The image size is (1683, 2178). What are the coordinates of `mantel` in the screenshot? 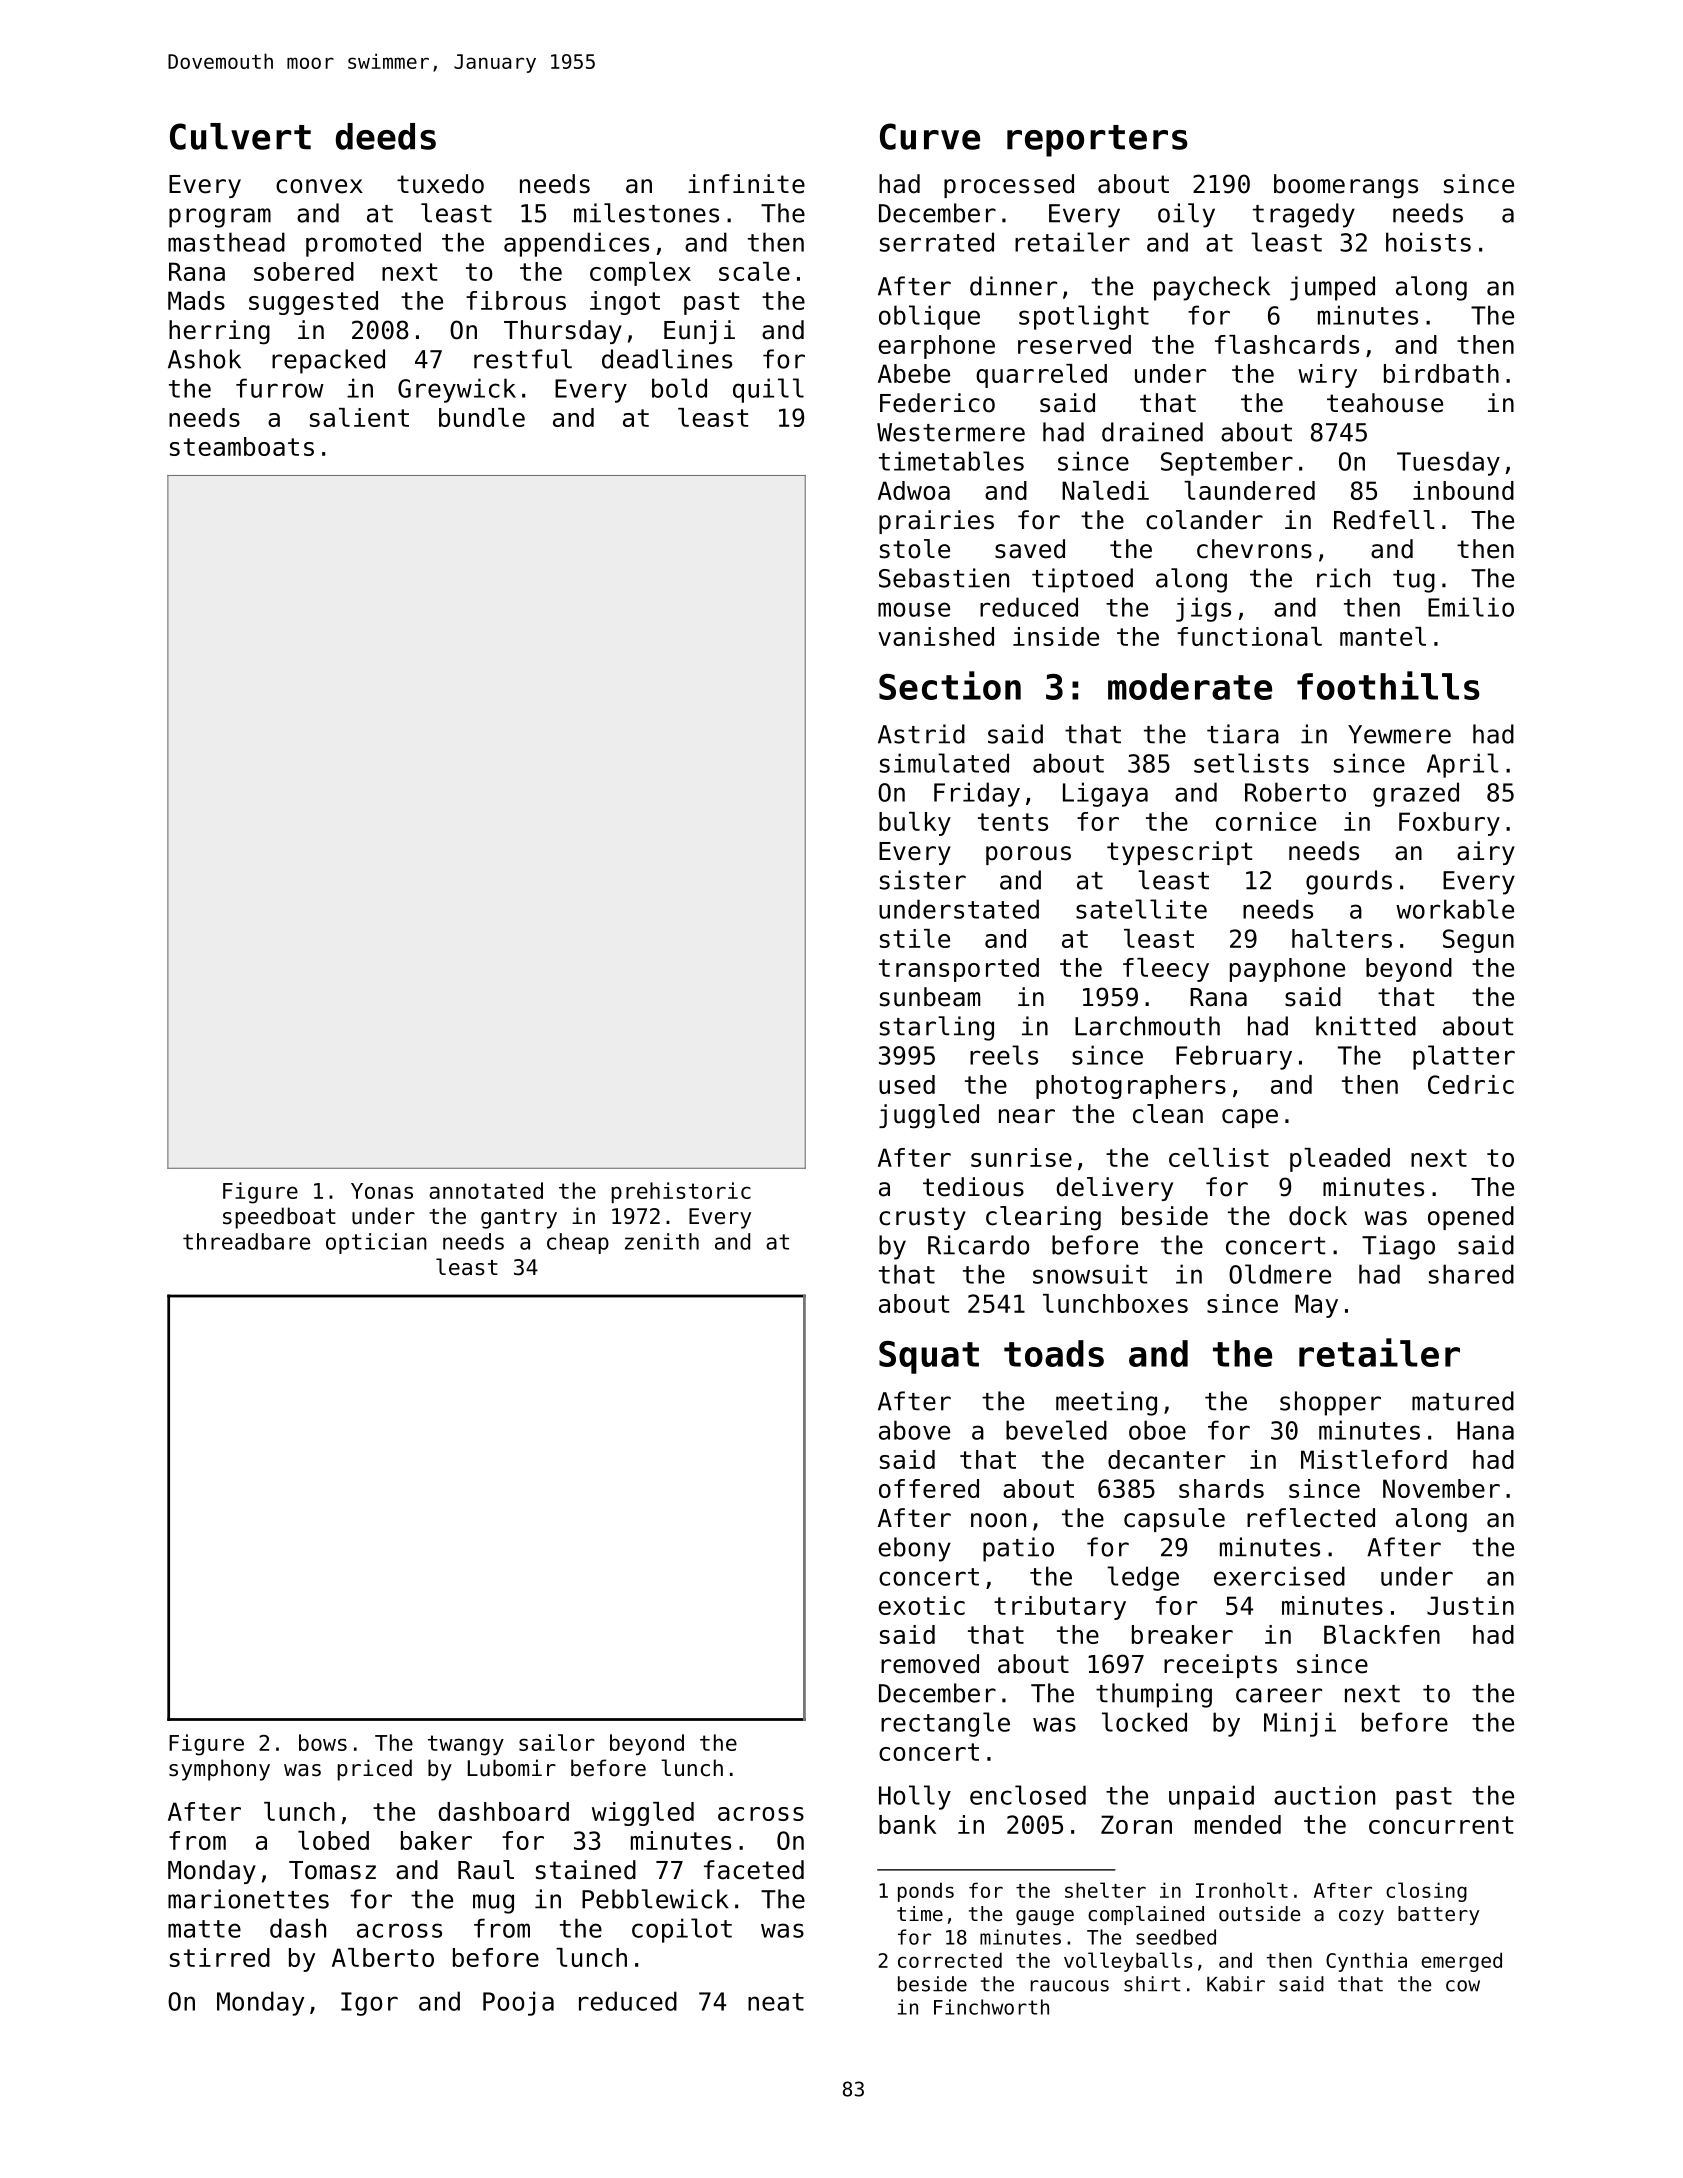 It's located at (1383, 636).
